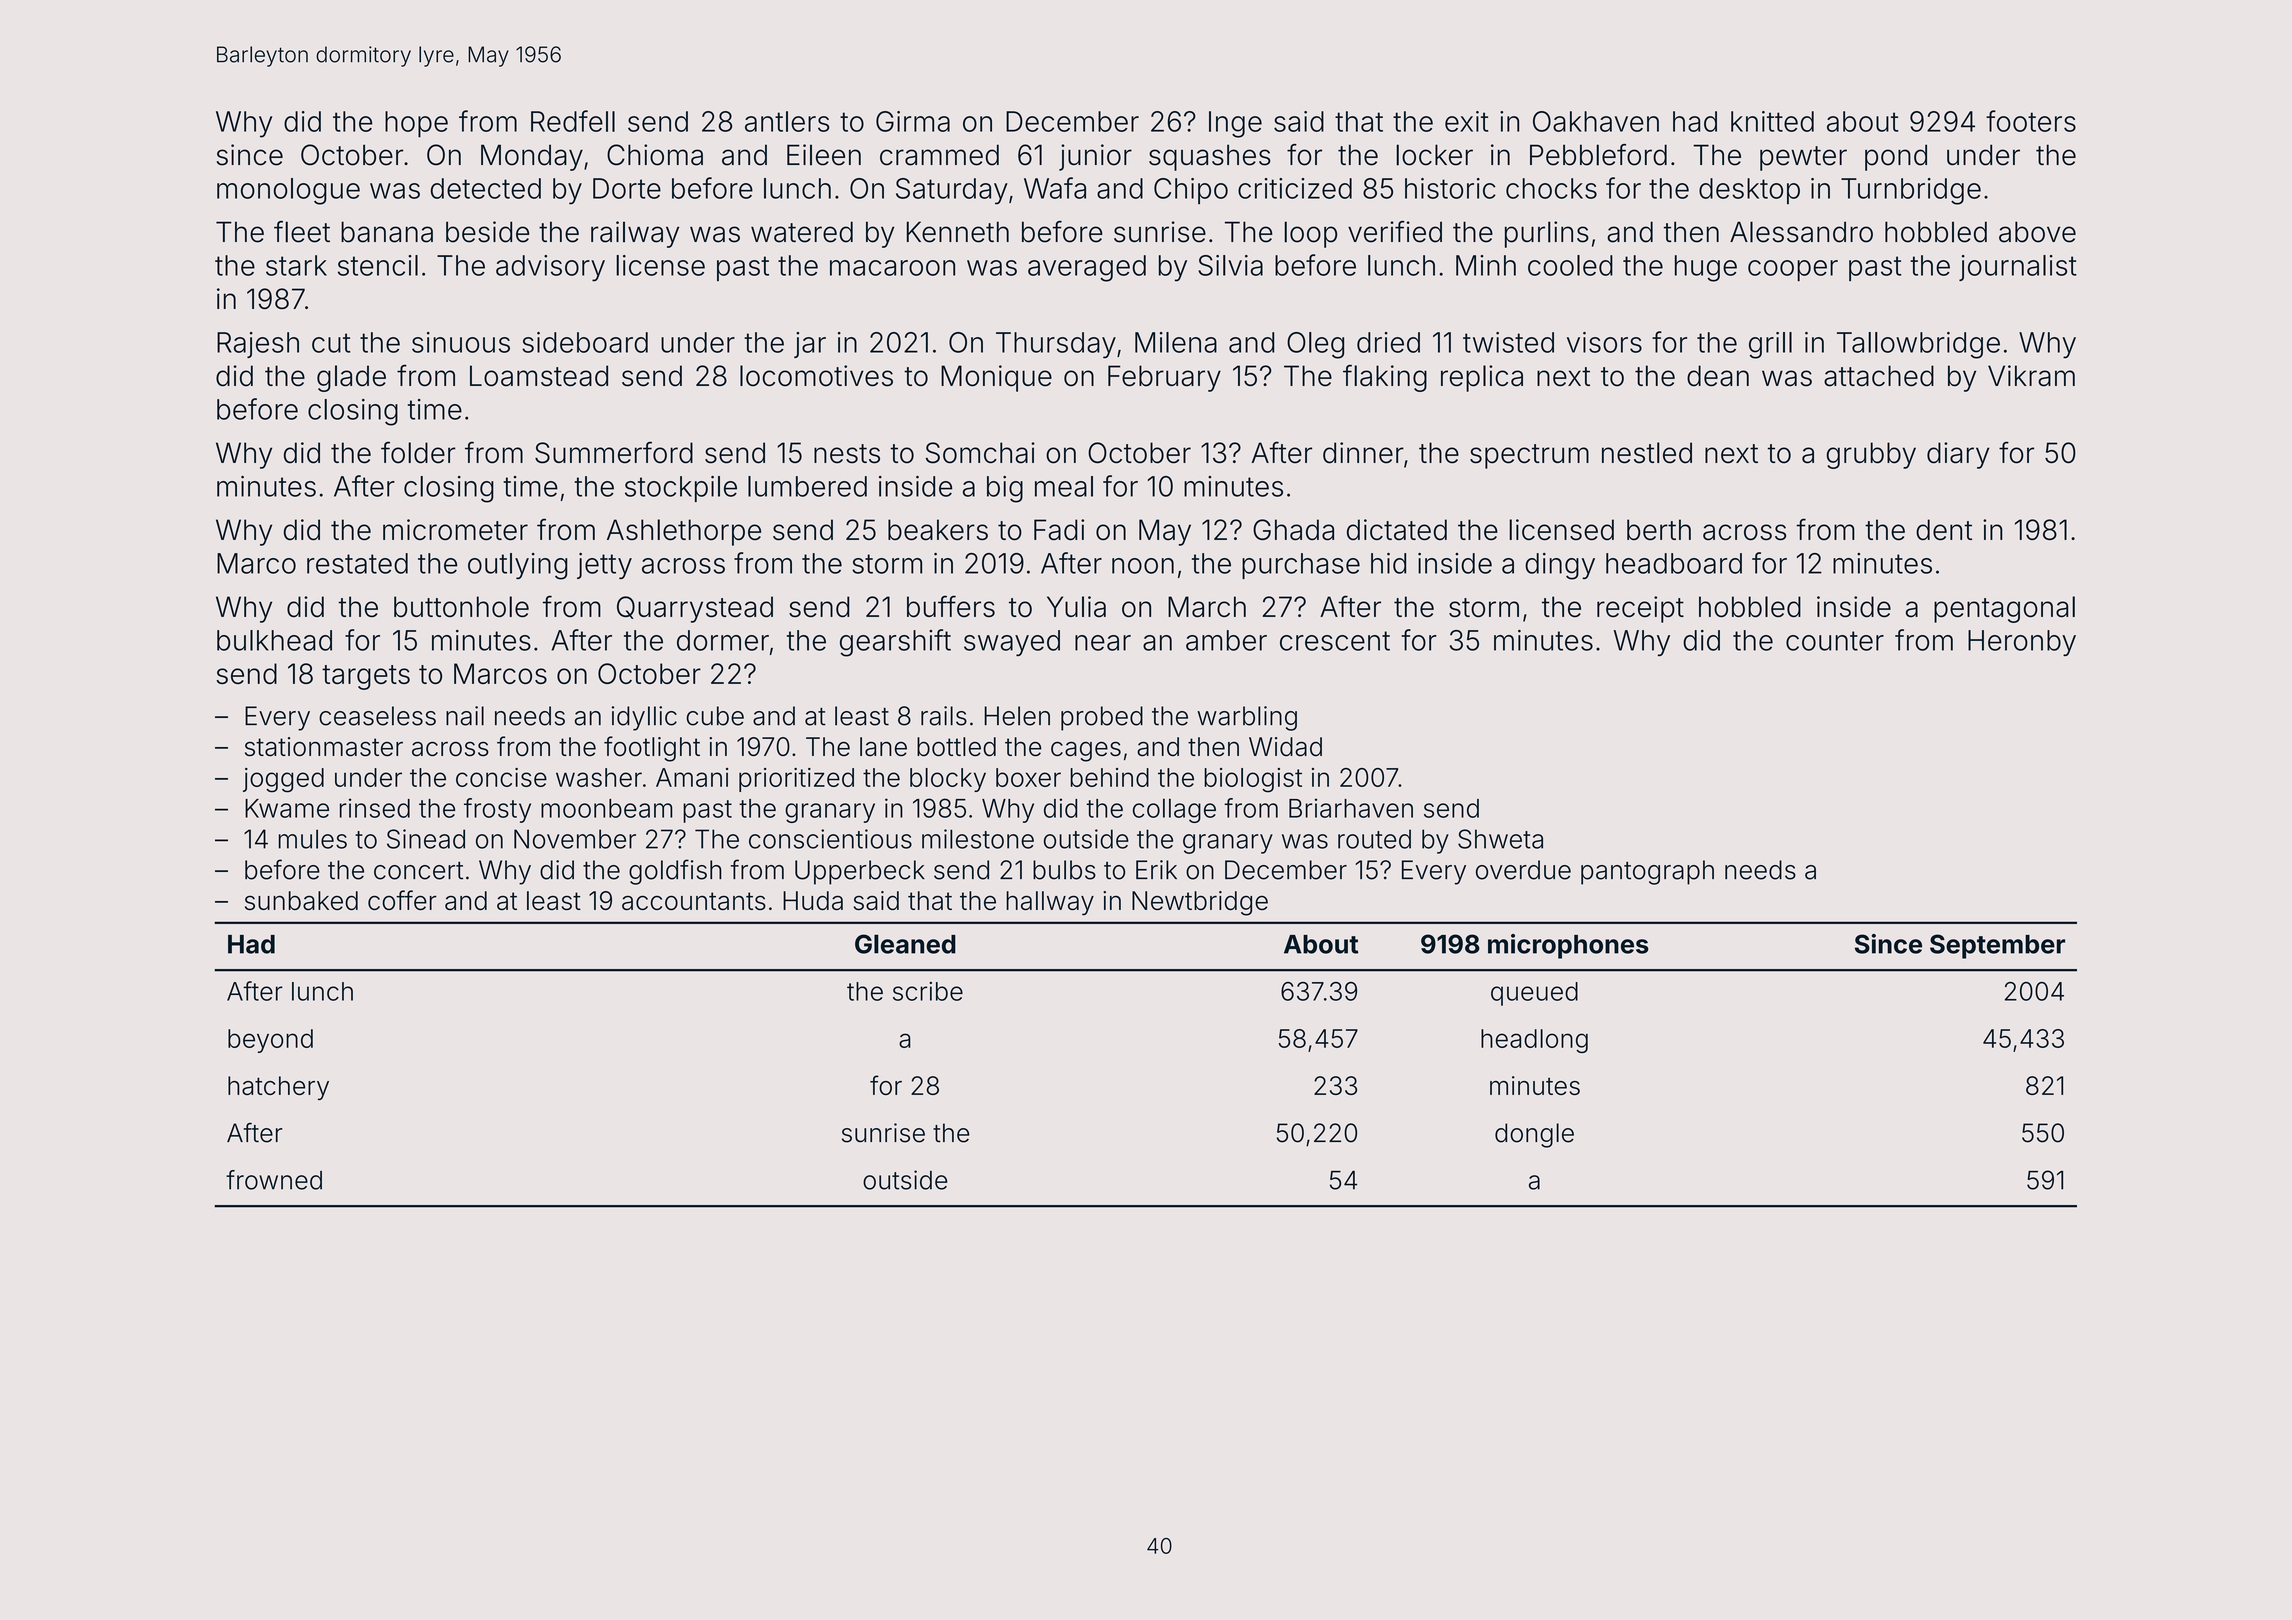  What do you see at coordinates (980, 453) in the image?
I see `Somchai` at bounding box center [980, 453].
